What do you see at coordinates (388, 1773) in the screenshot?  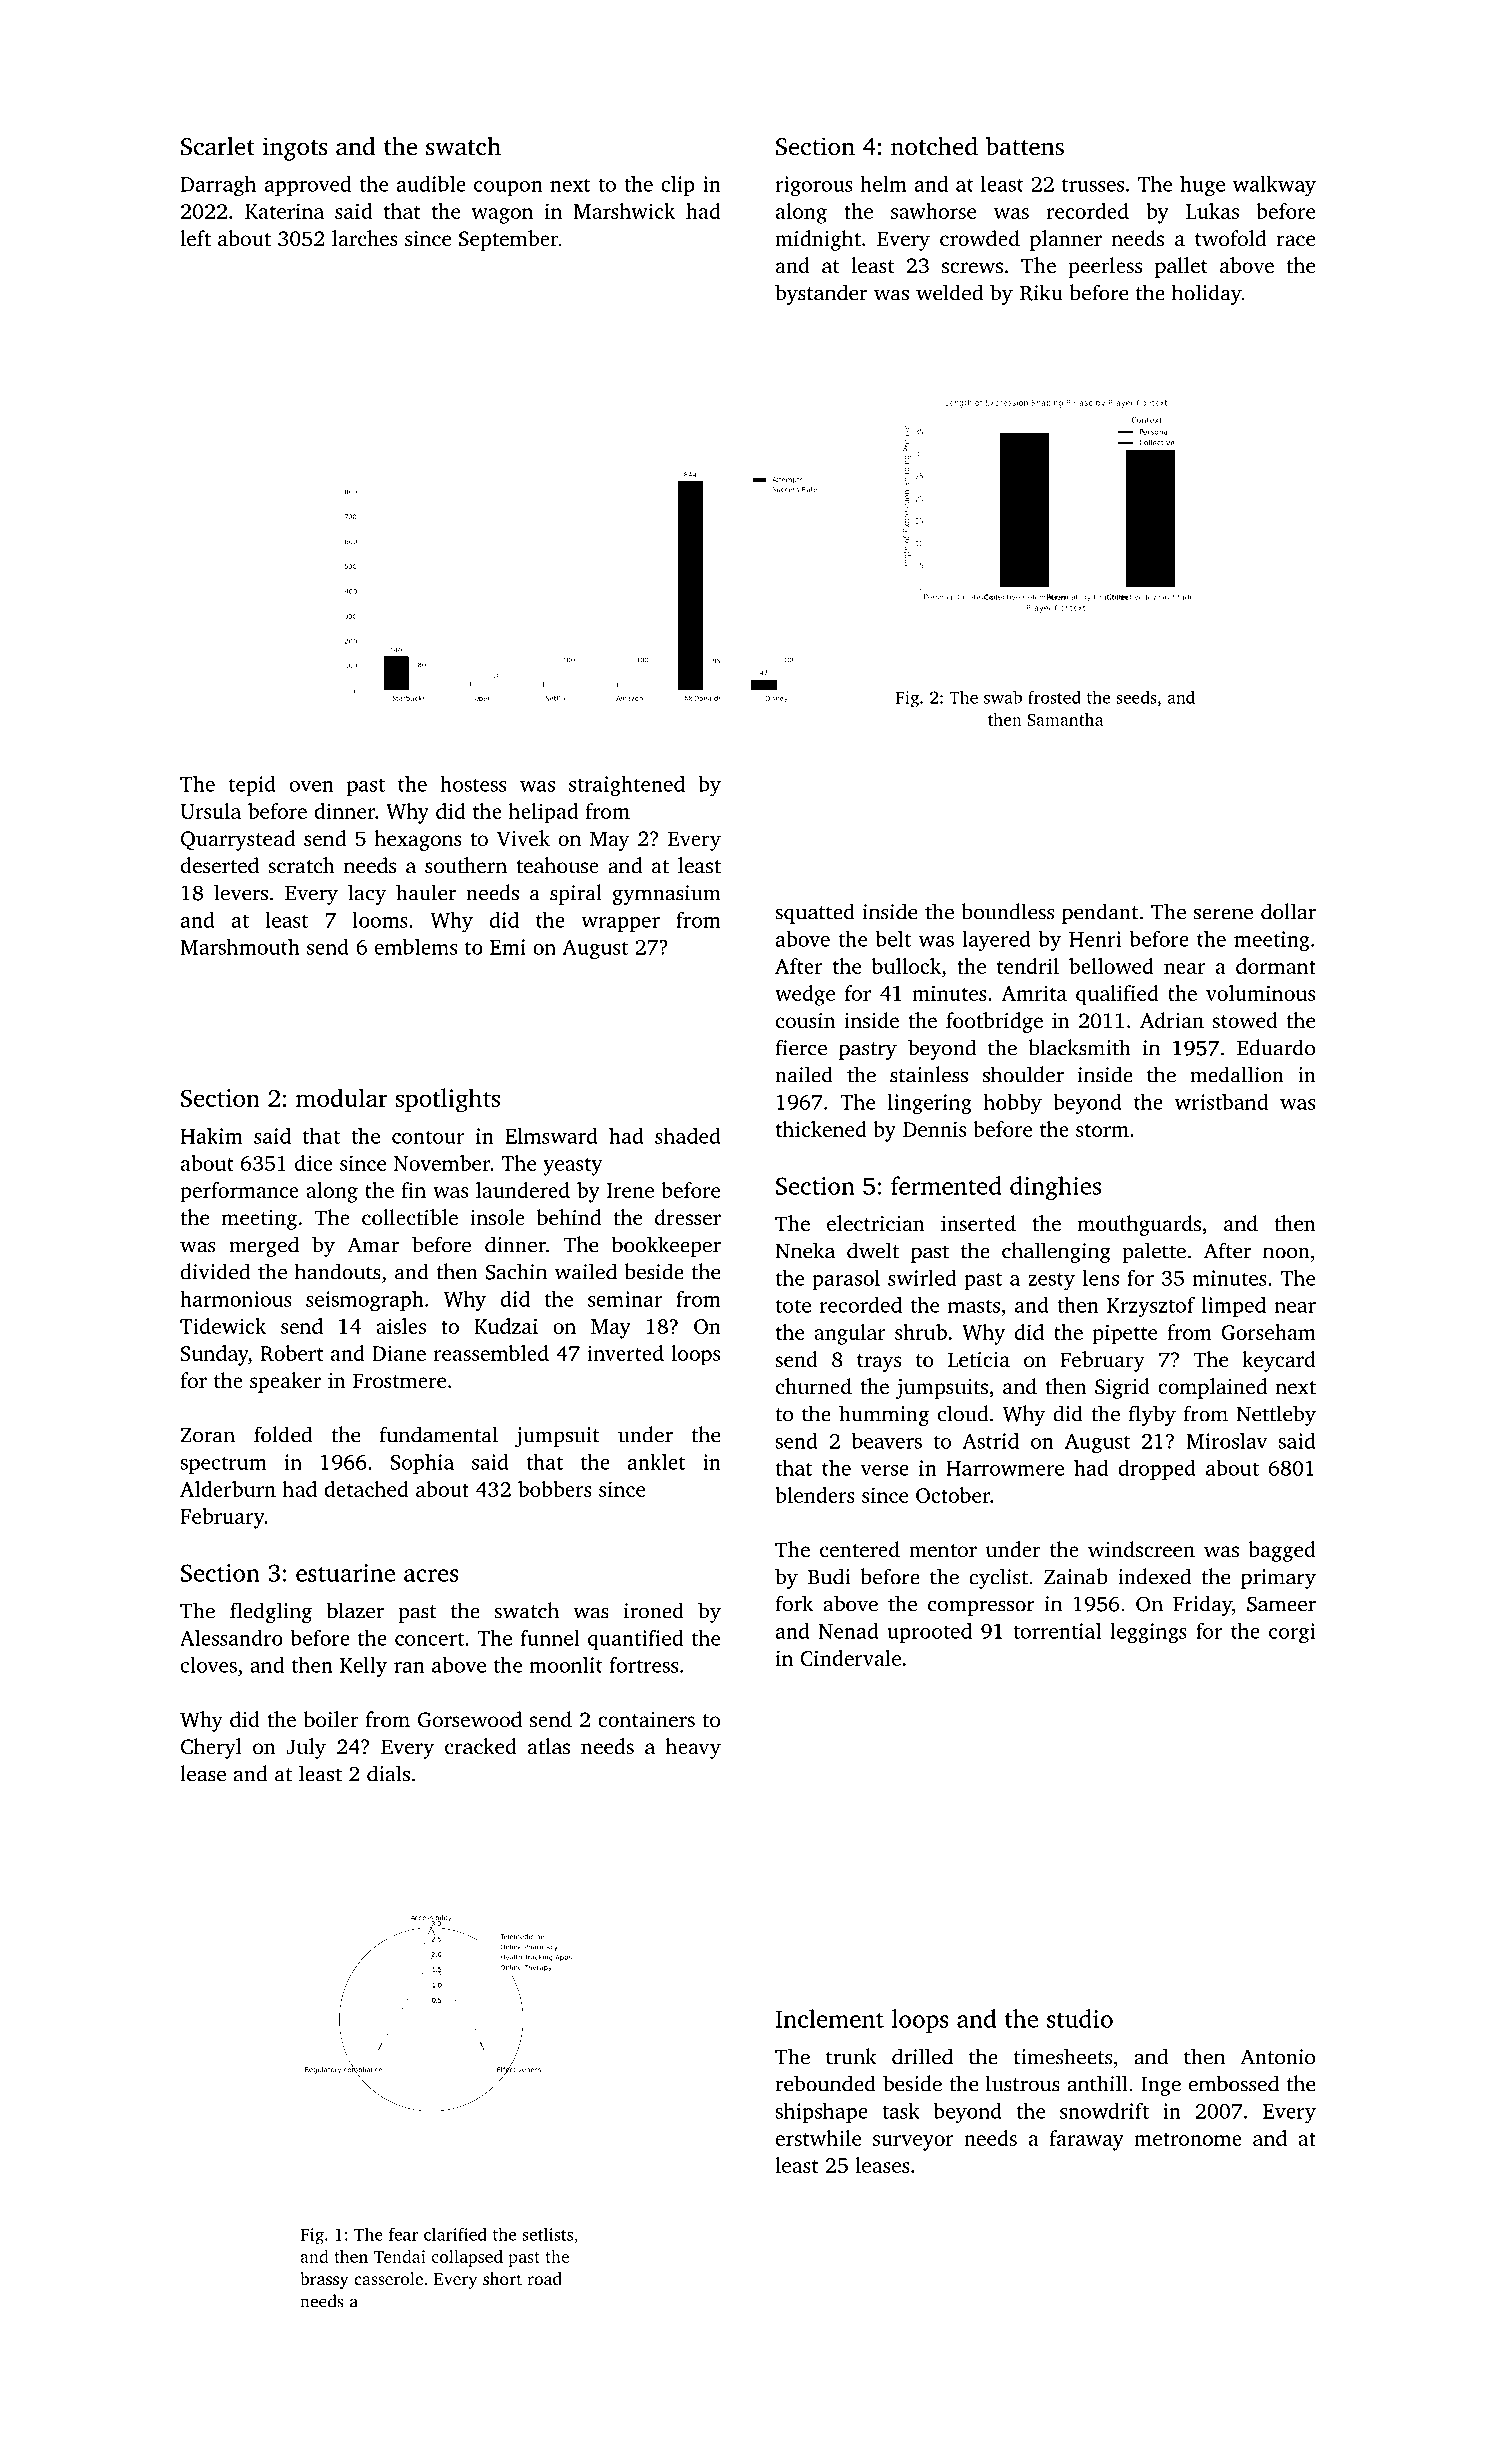 I see `dials` at bounding box center [388, 1773].
